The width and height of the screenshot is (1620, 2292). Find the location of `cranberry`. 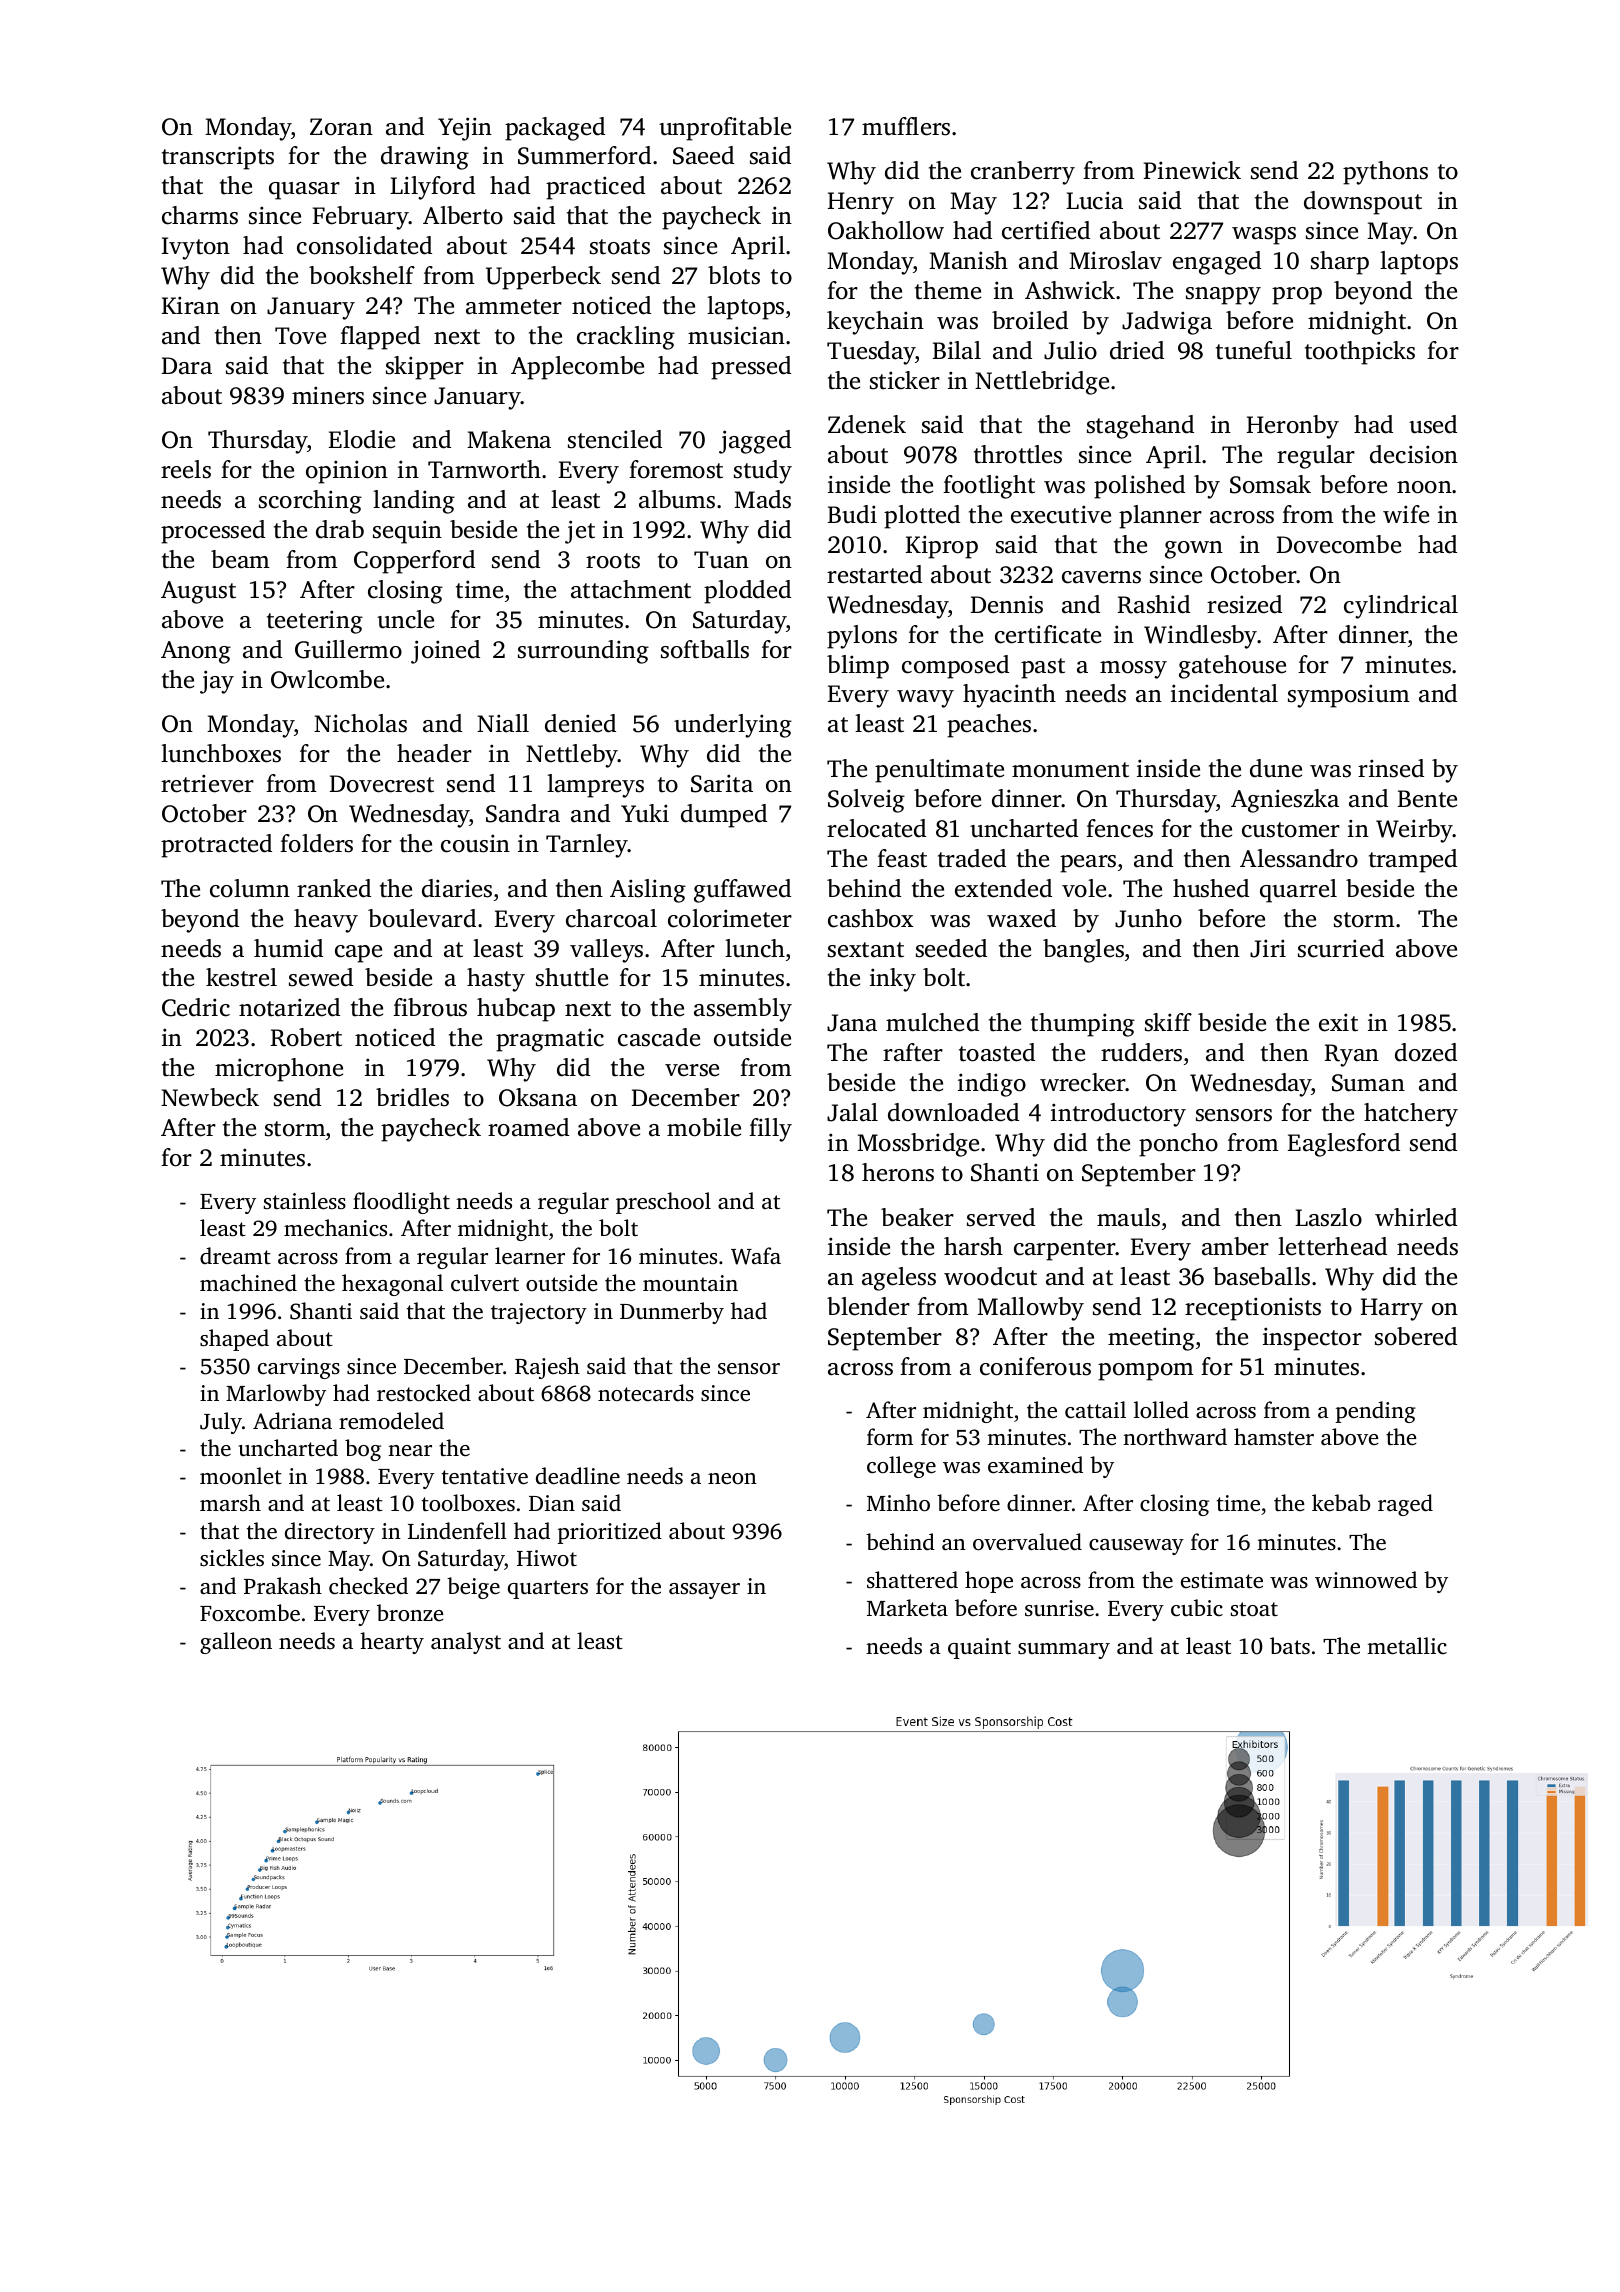

cranberry is located at coordinates (1023, 173).
